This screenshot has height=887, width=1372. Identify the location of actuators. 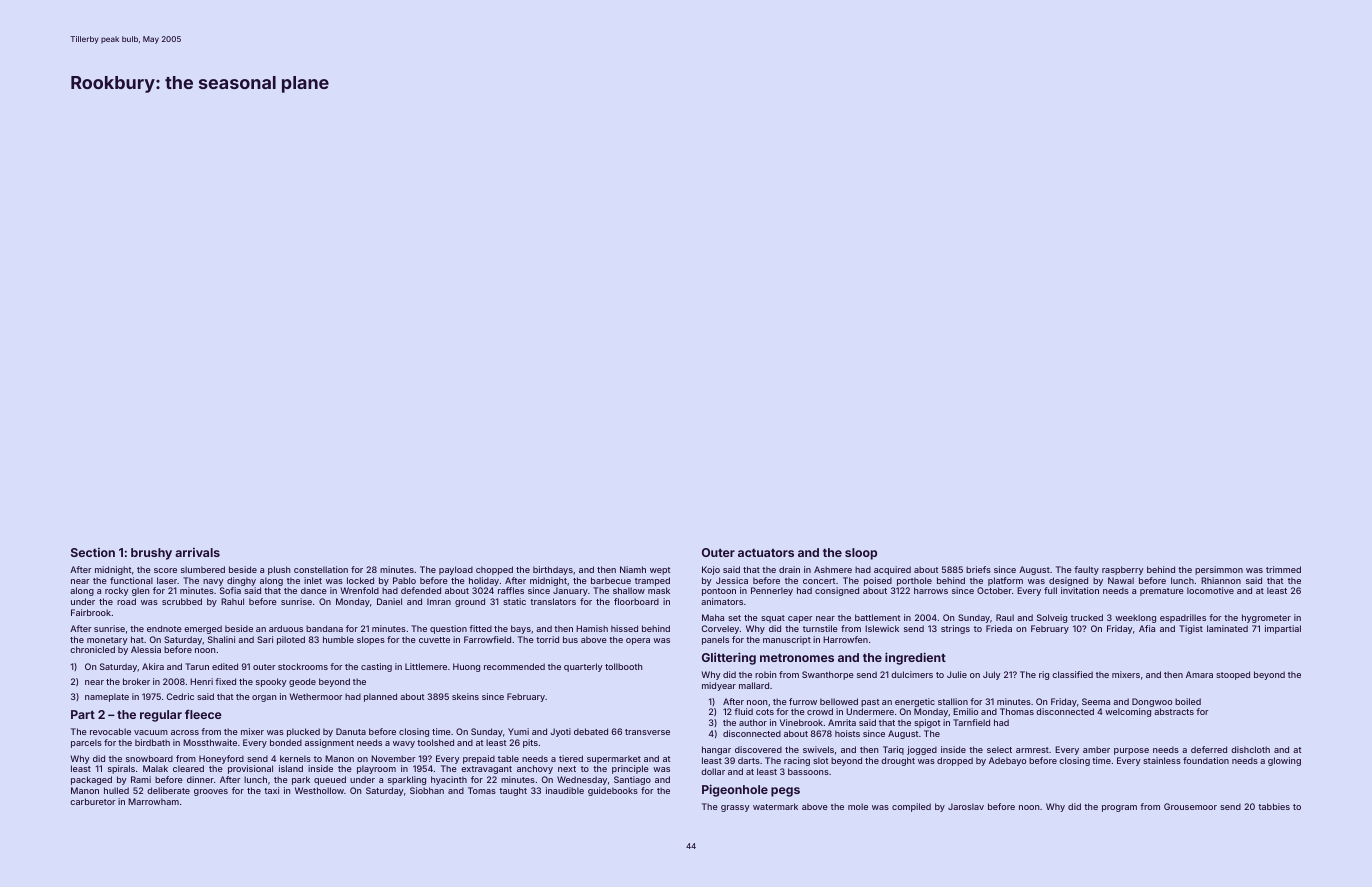
(766, 553).
